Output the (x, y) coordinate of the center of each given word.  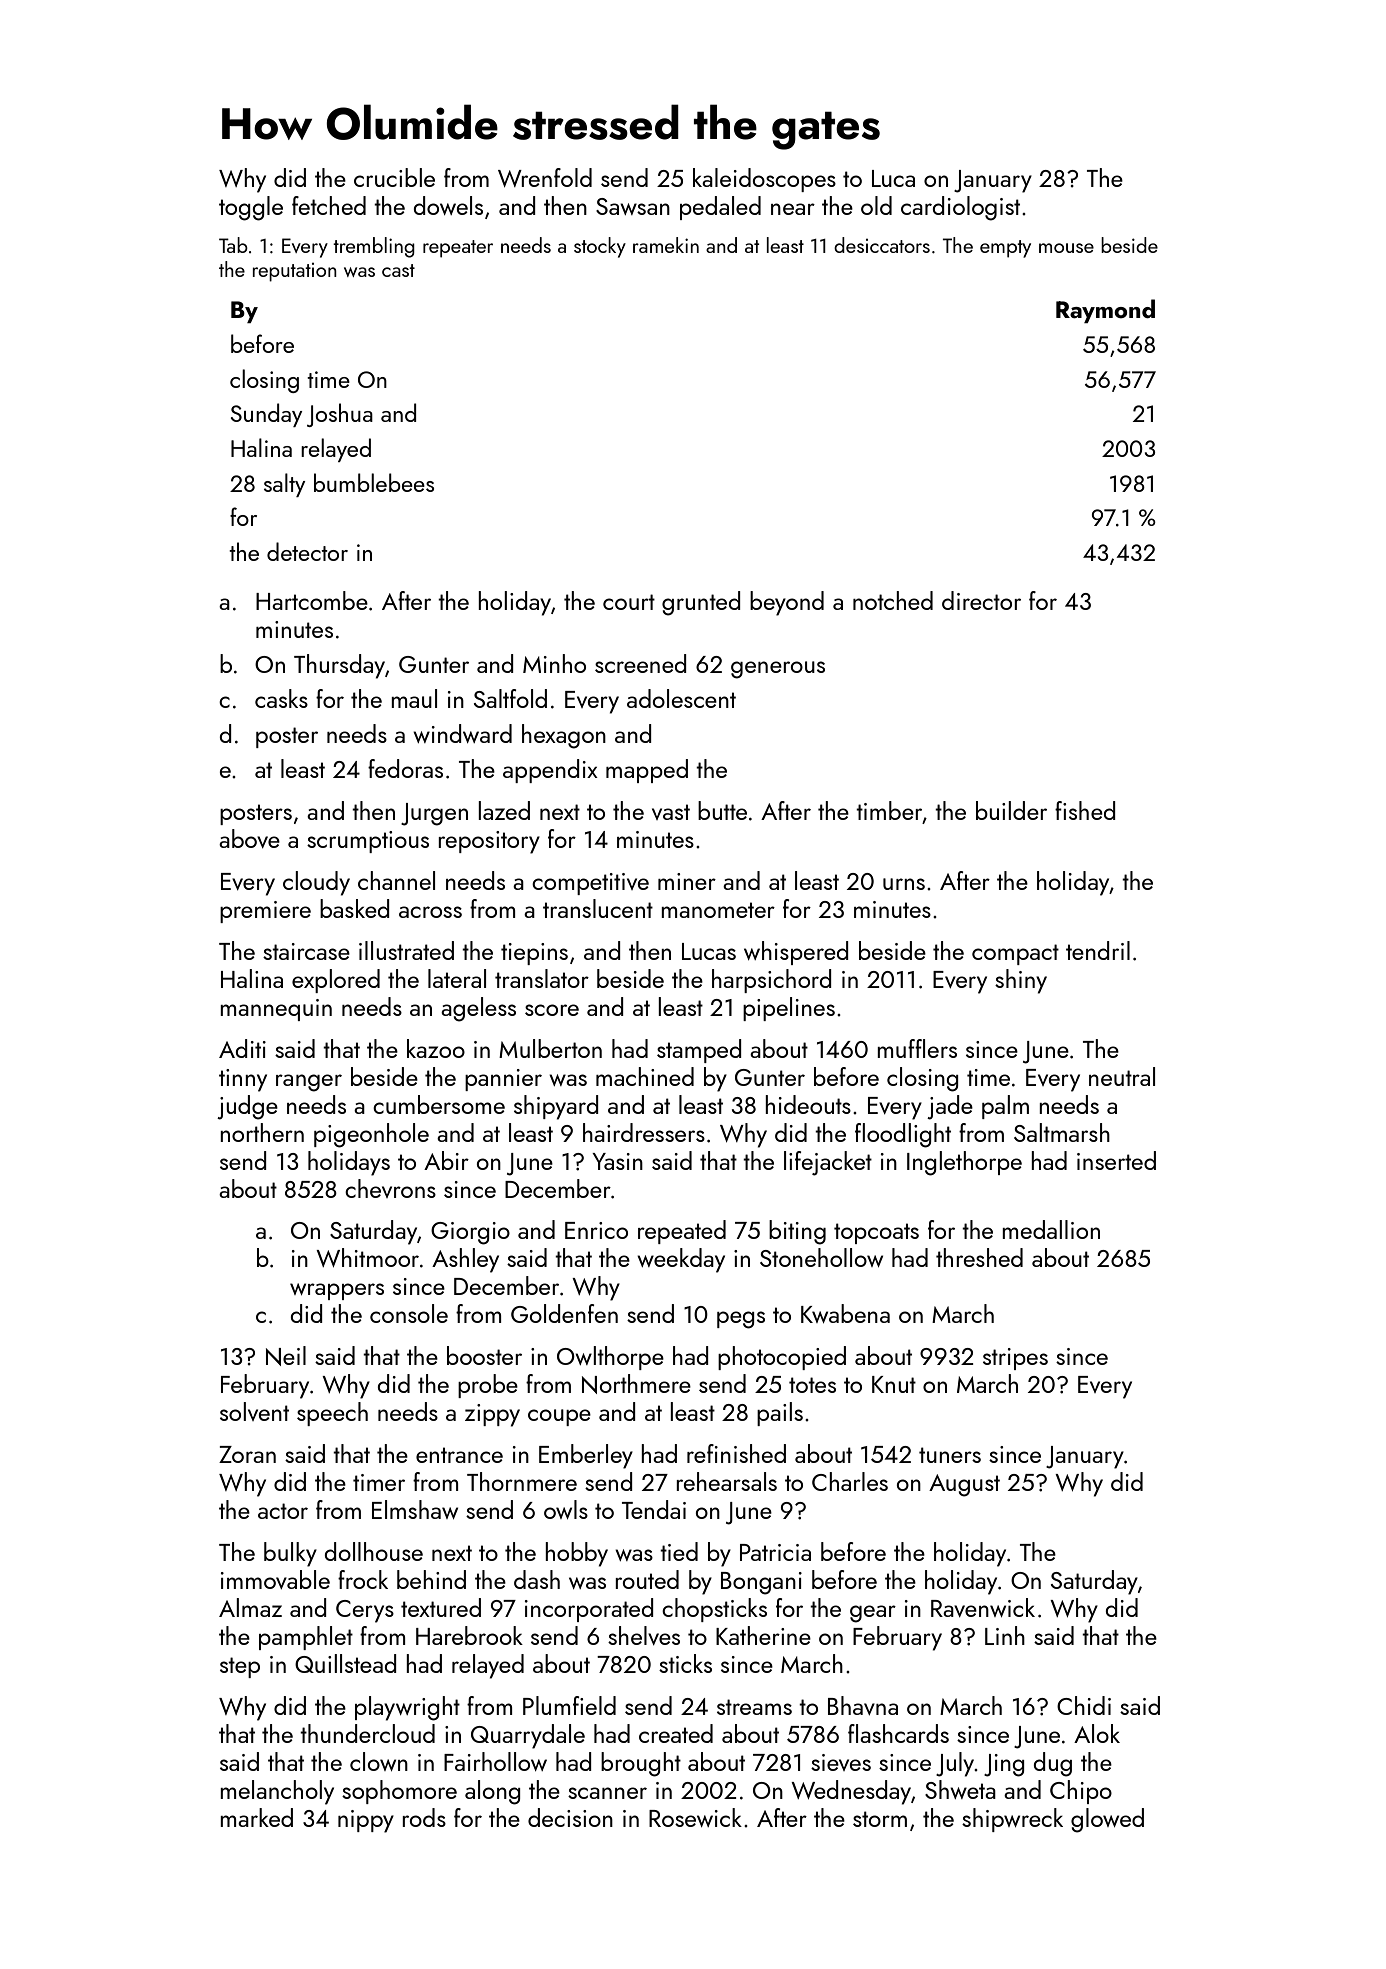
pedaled (720, 208)
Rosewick (695, 1817)
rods (424, 1817)
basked (355, 908)
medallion (1051, 1229)
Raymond (1105, 311)
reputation (295, 272)
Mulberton (550, 1048)
